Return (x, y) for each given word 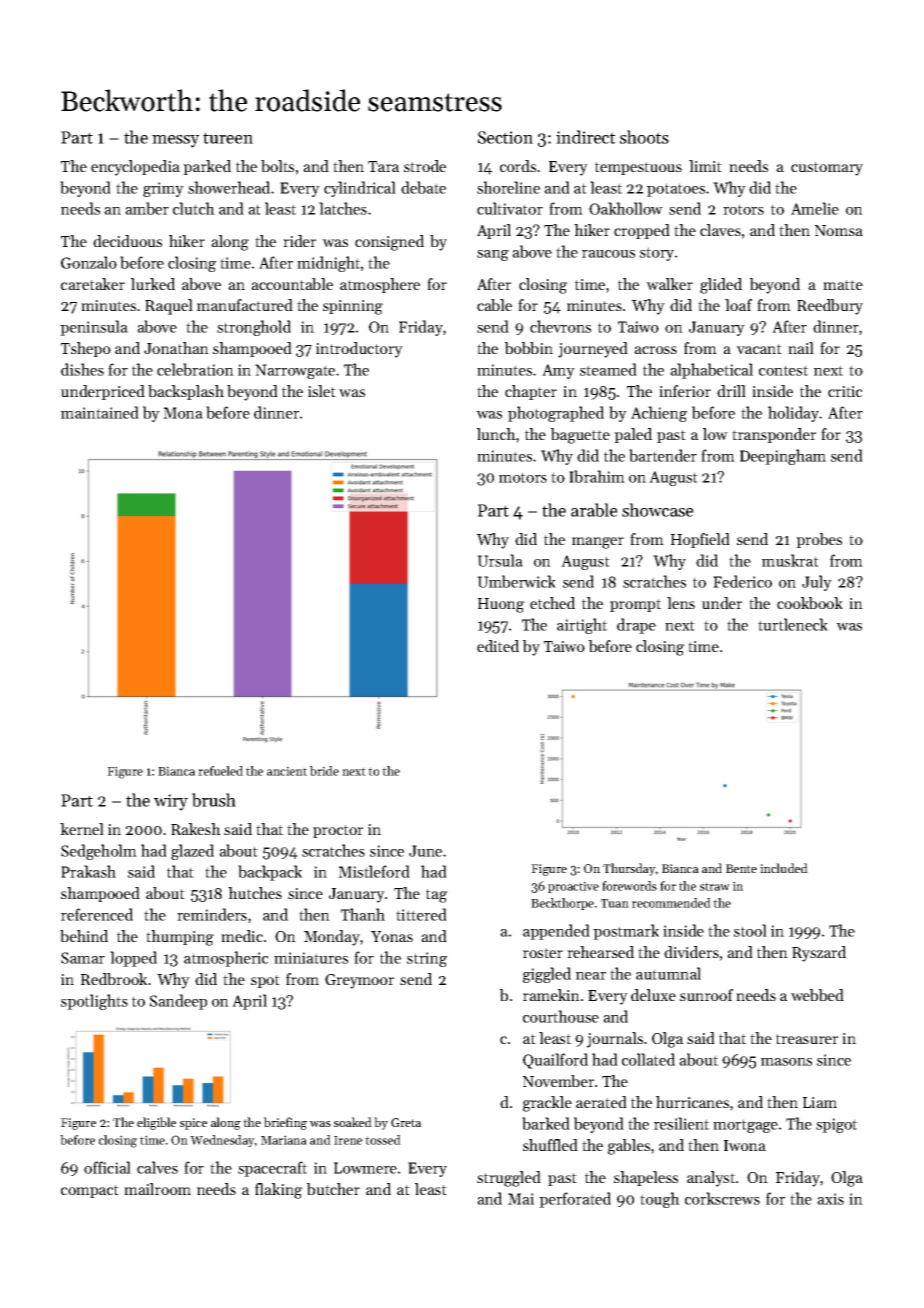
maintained (100, 412)
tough (660, 1200)
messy (175, 141)
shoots (644, 137)
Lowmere (365, 1168)
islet (322, 391)
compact (90, 1191)
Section (505, 137)
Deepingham (783, 457)
